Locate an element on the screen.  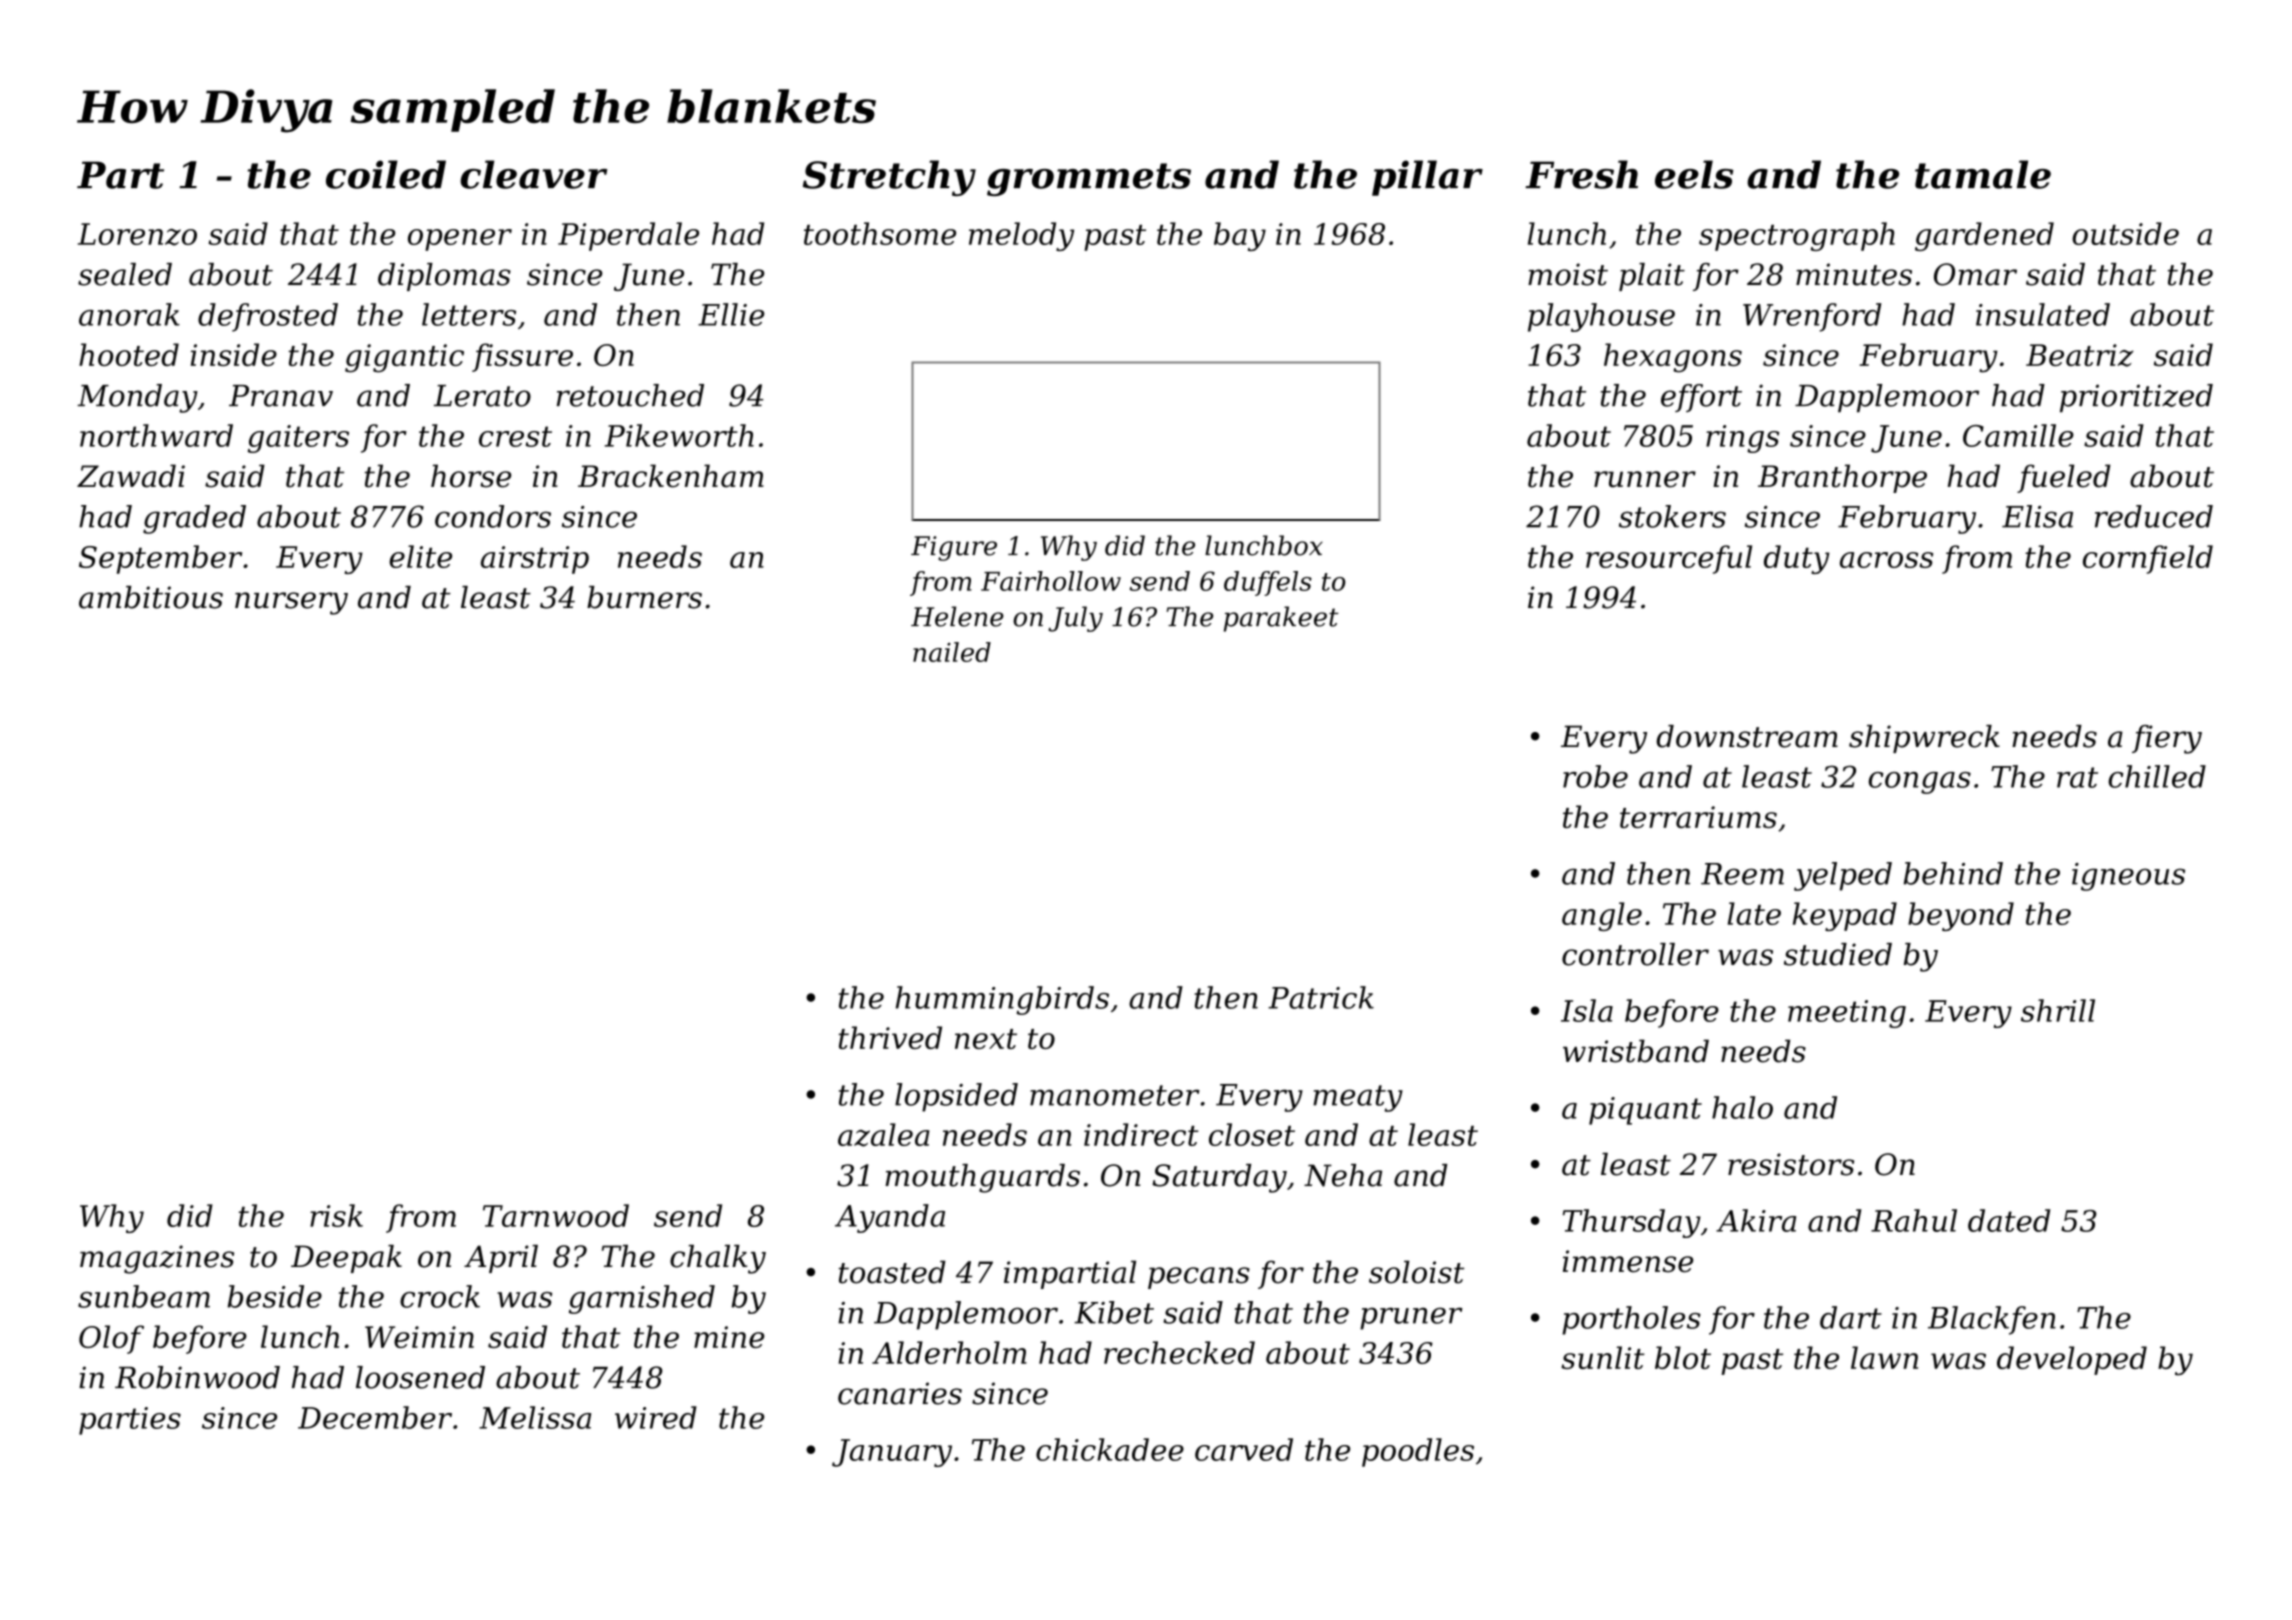
December is located at coordinates (375, 1417).
